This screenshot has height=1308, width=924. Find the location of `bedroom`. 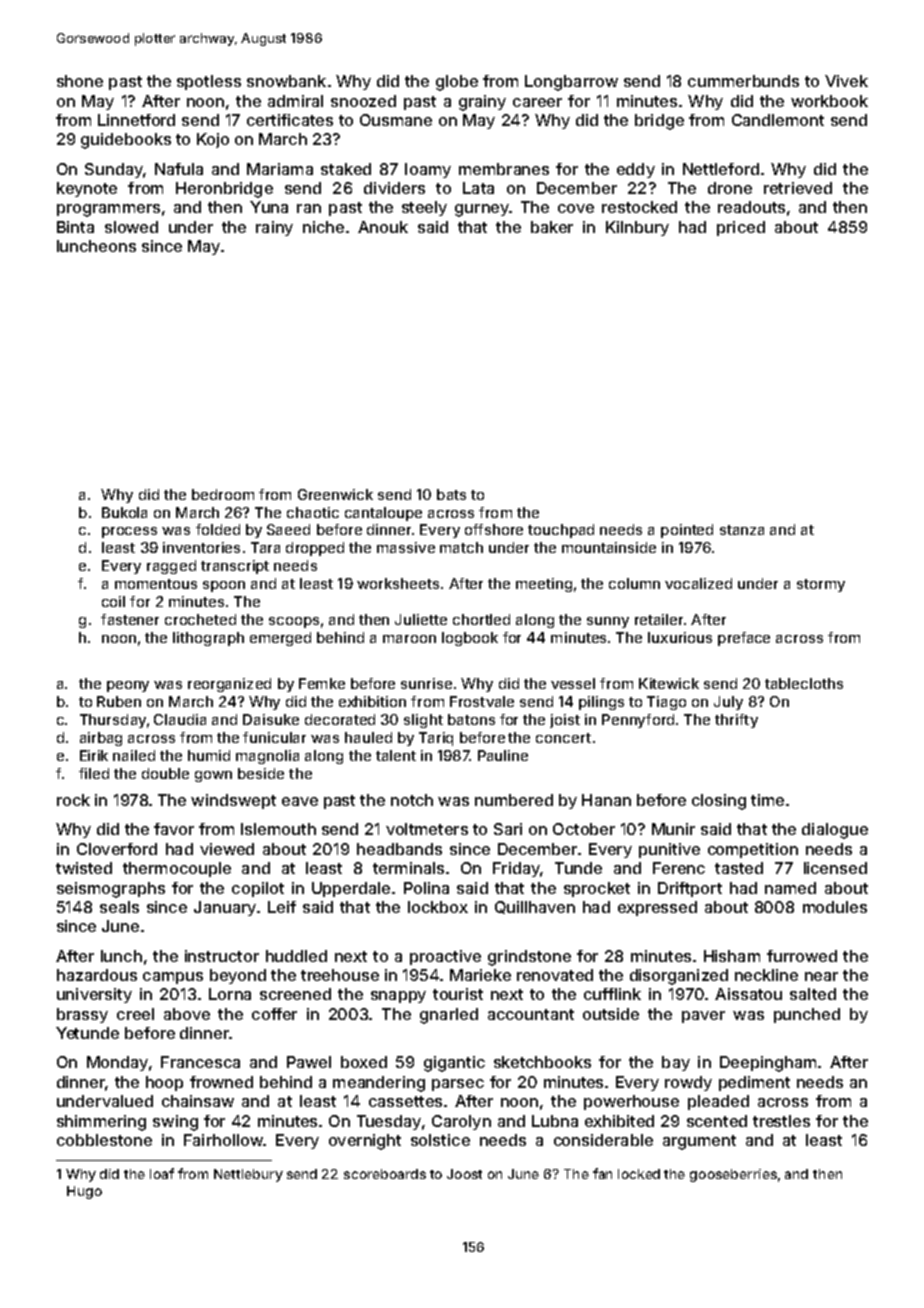

bedroom is located at coordinates (223, 494).
